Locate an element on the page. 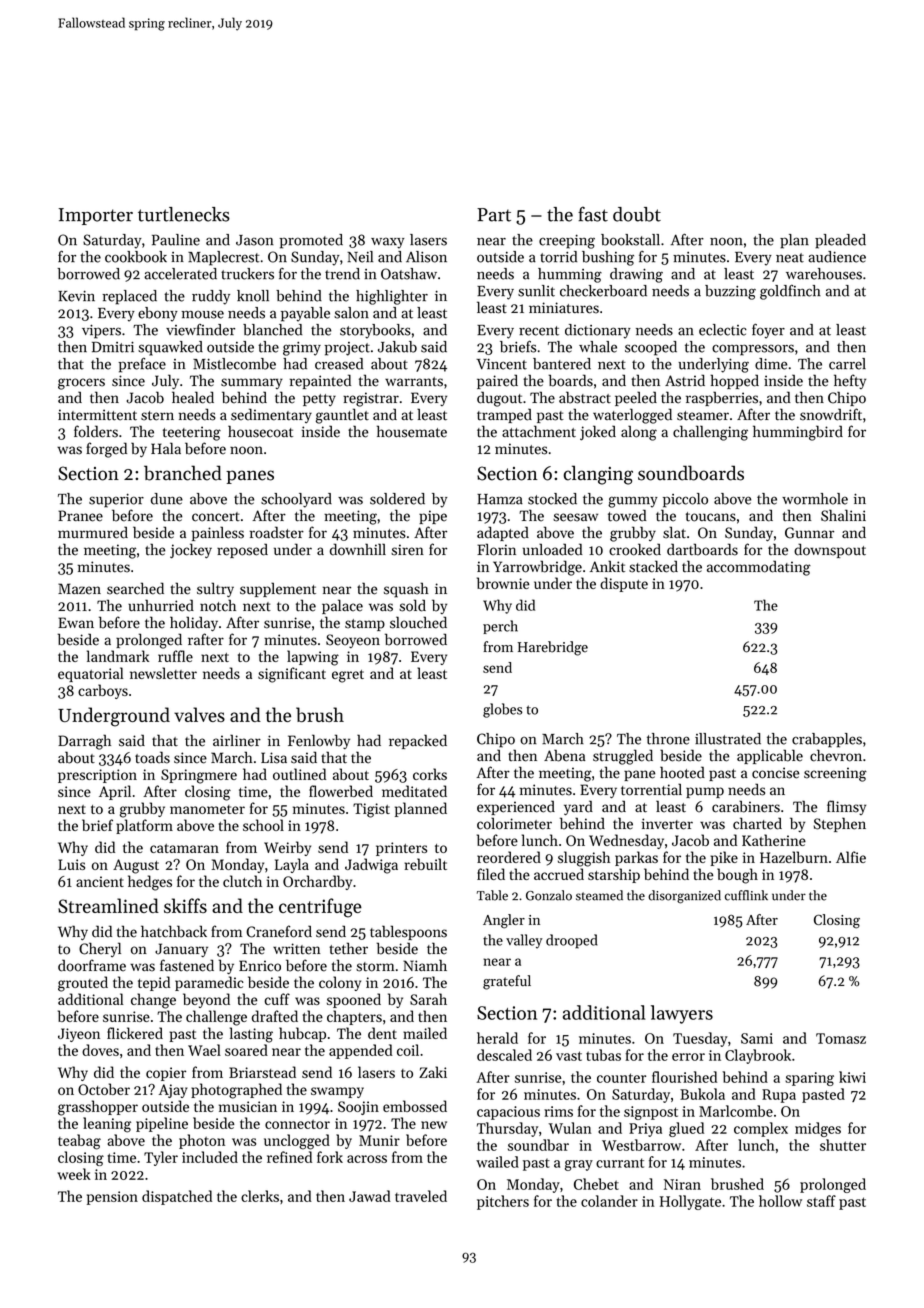 The width and height of the image is (924, 1308). housemate is located at coordinates (412, 431).
